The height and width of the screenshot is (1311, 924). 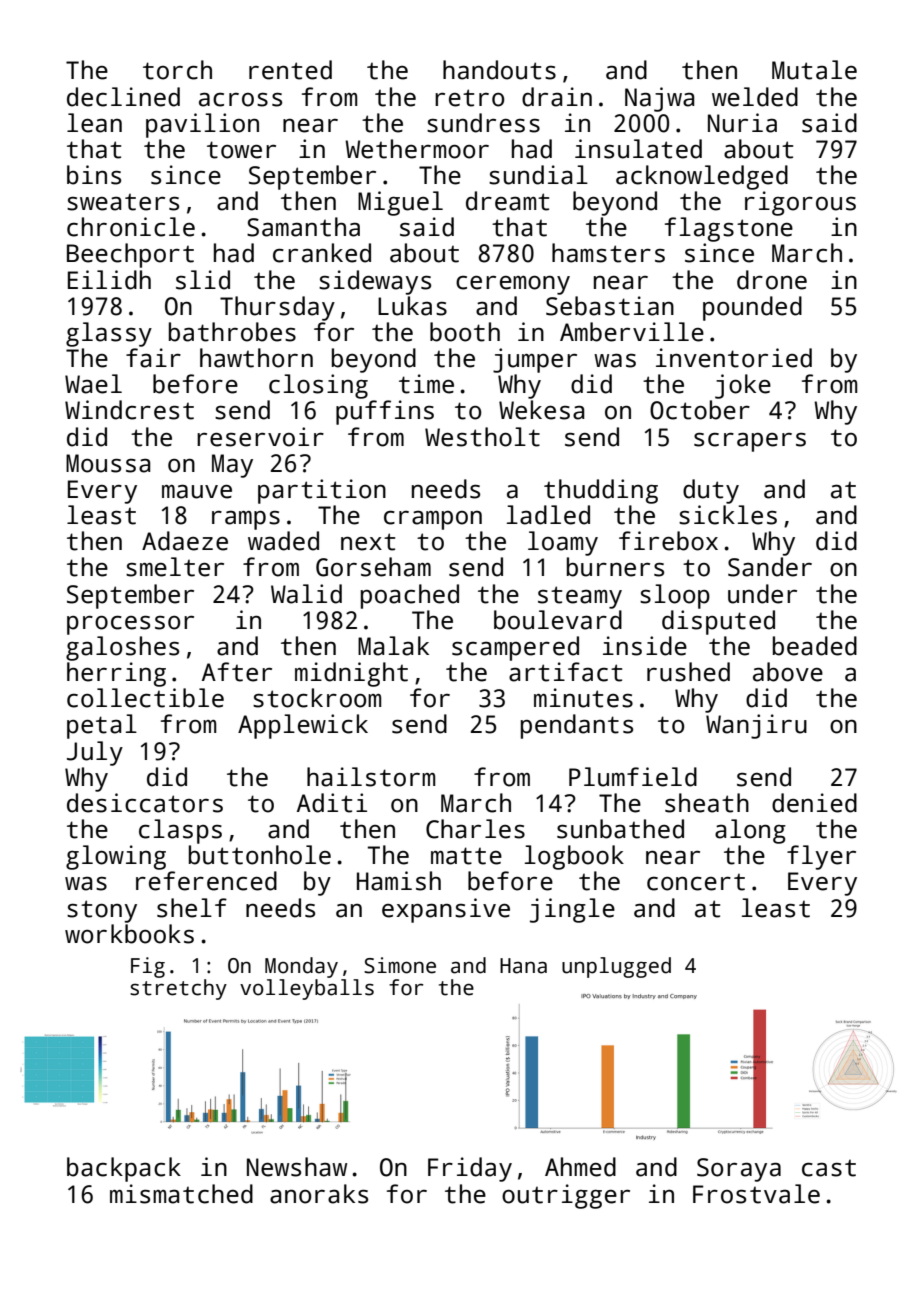 I want to click on ceremony, so click(x=513, y=285).
